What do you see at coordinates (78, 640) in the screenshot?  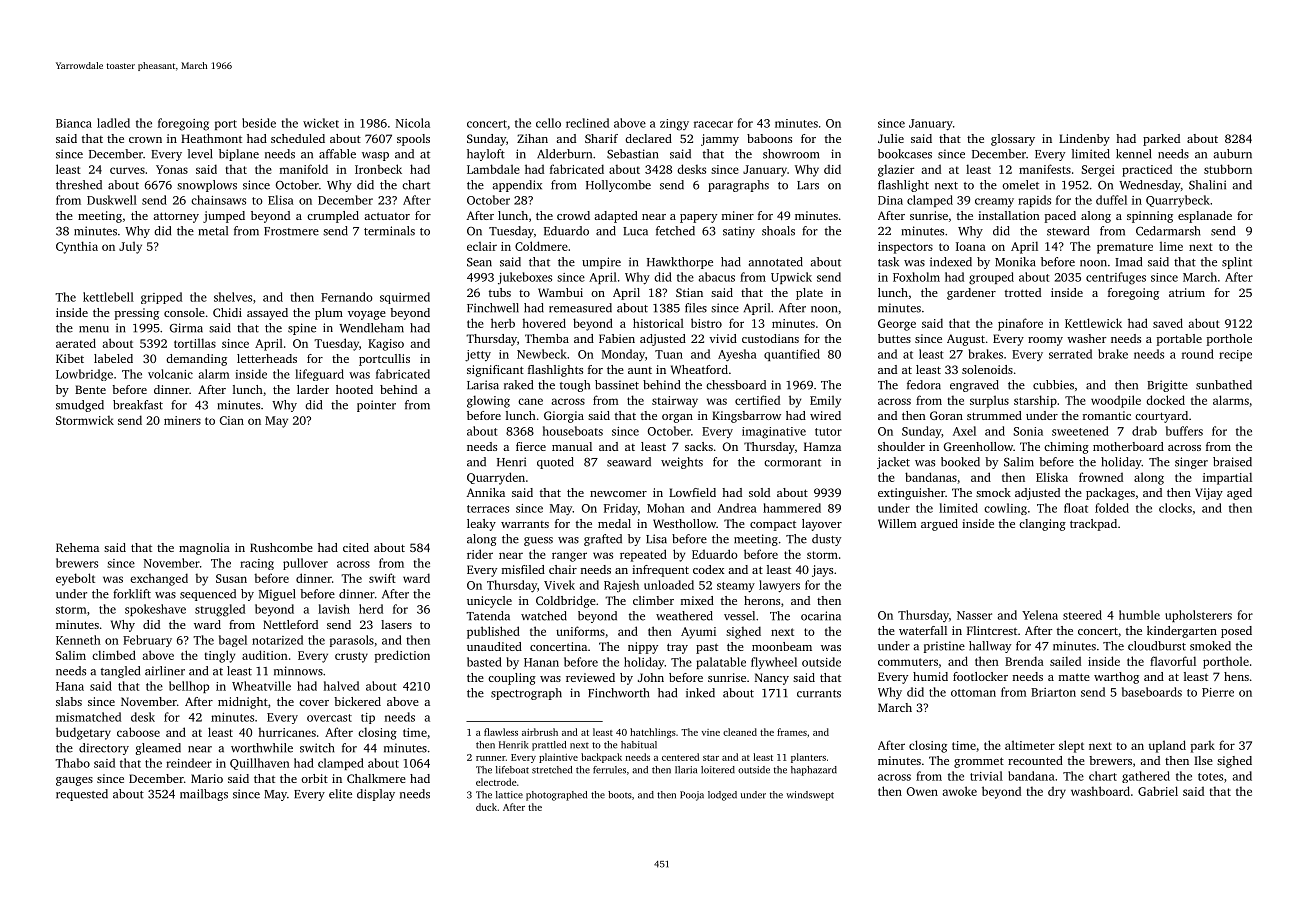 I see `Kenneth` at bounding box center [78, 640].
